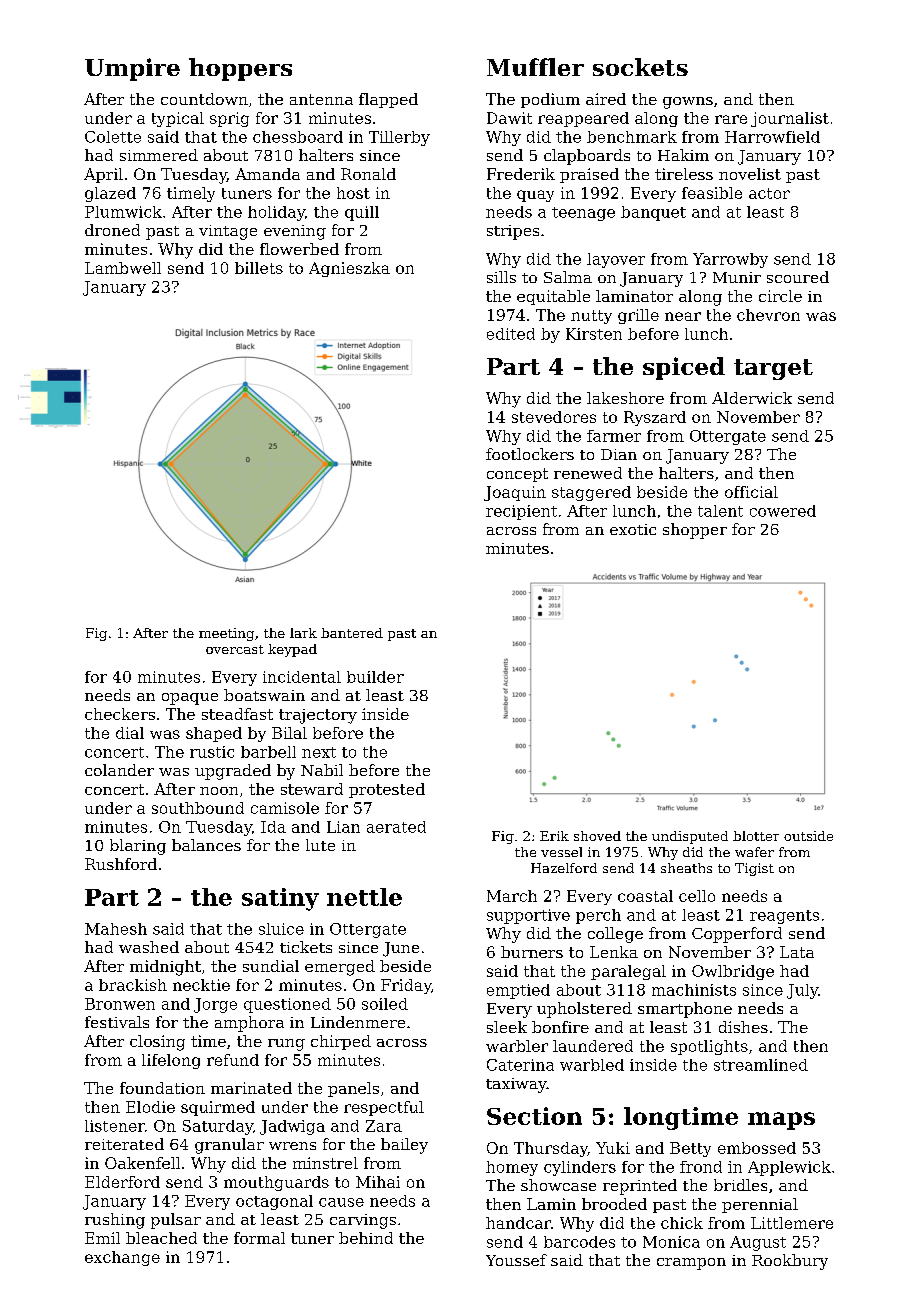 The height and width of the page is (1314, 924). What do you see at coordinates (259, 268) in the page?
I see `billets` at bounding box center [259, 268].
